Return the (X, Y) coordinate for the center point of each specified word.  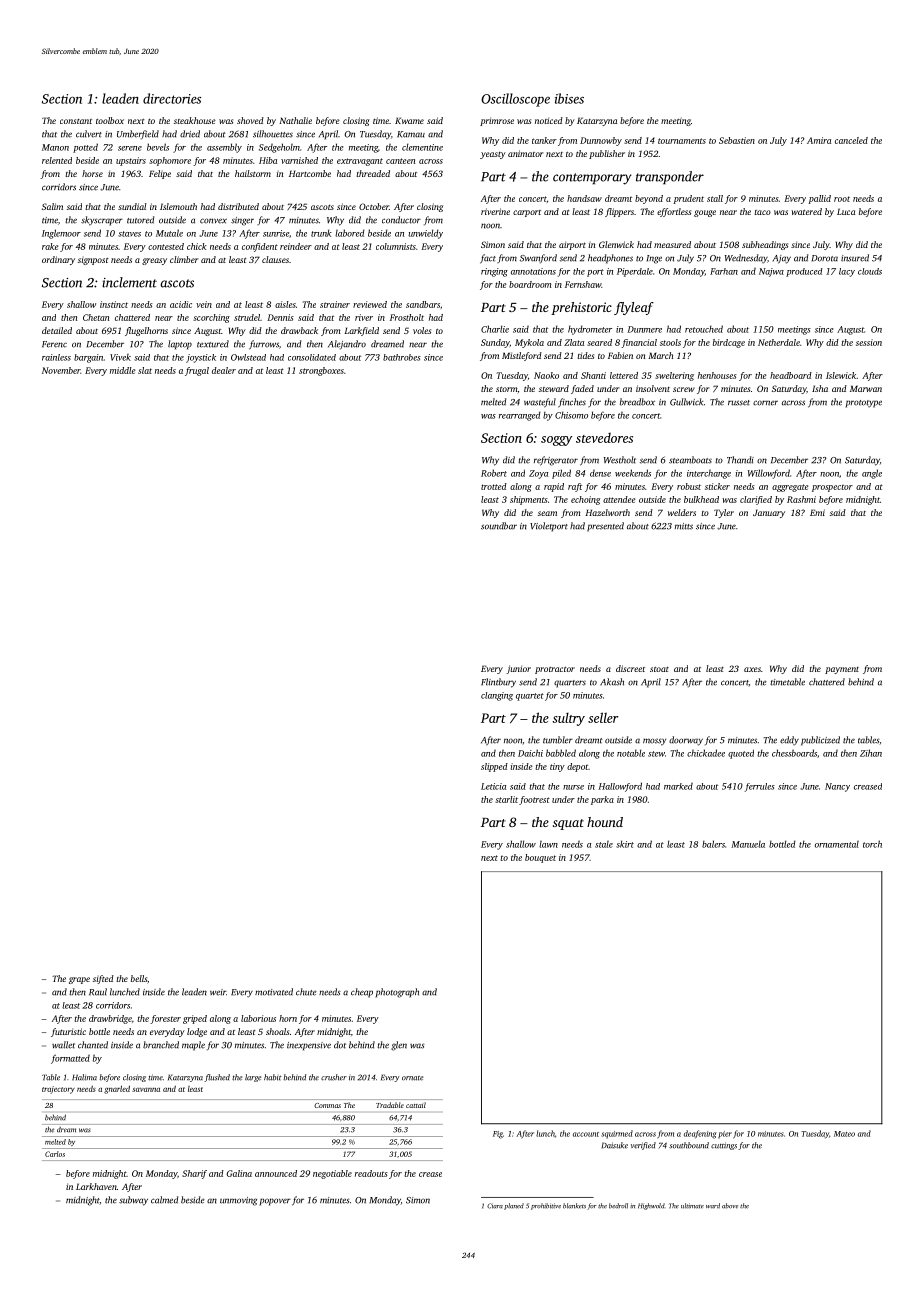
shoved (250, 120)
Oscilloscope (515, 100)
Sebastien (737, 140)
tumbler (558, 740)
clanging (497, 696)
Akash (612, 682)
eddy (789, 741)
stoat (659, 669)
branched (161, 1045)
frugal (197, 371)
